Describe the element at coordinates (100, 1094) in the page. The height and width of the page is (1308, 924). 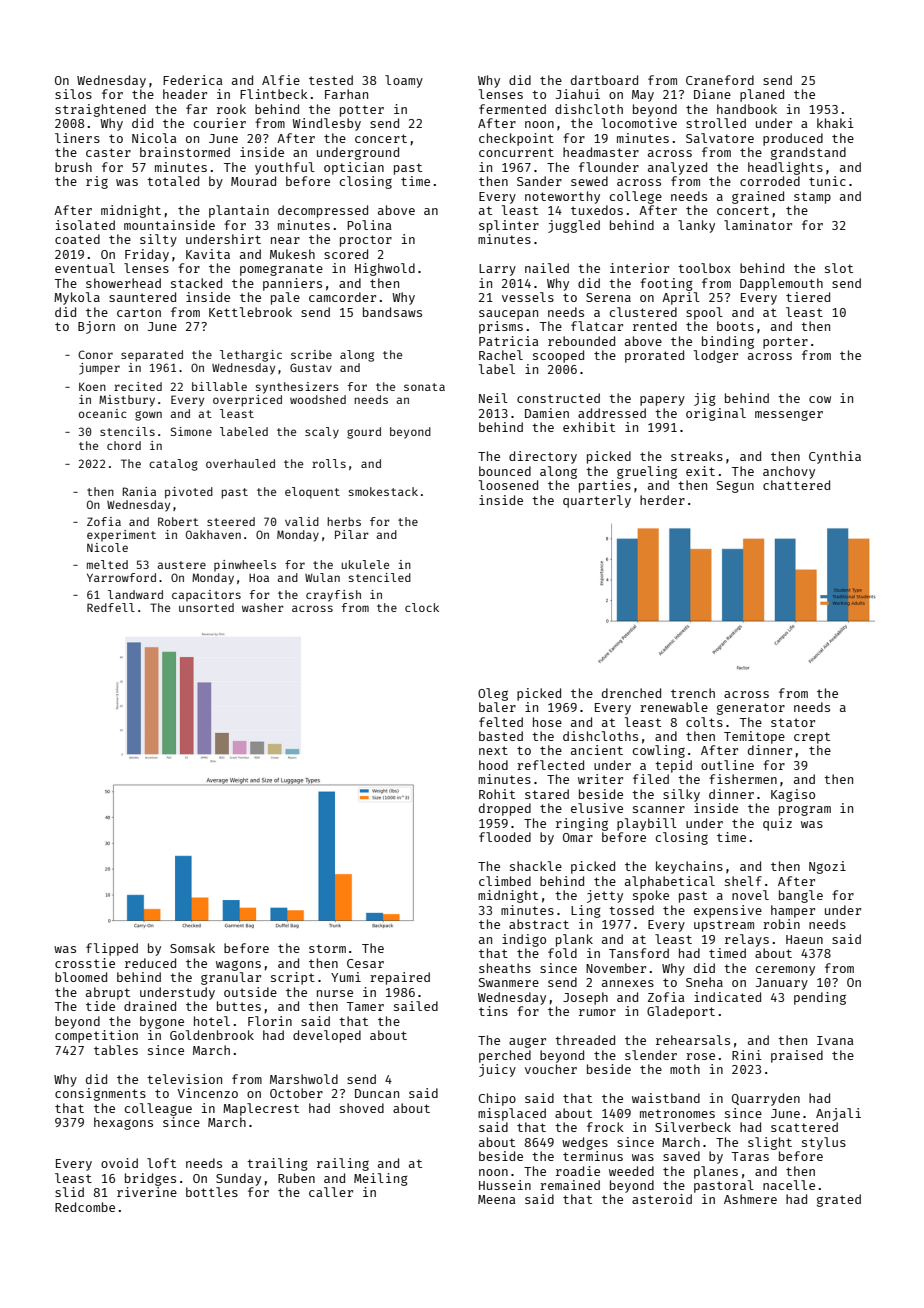
I see `consignments` at that location.
